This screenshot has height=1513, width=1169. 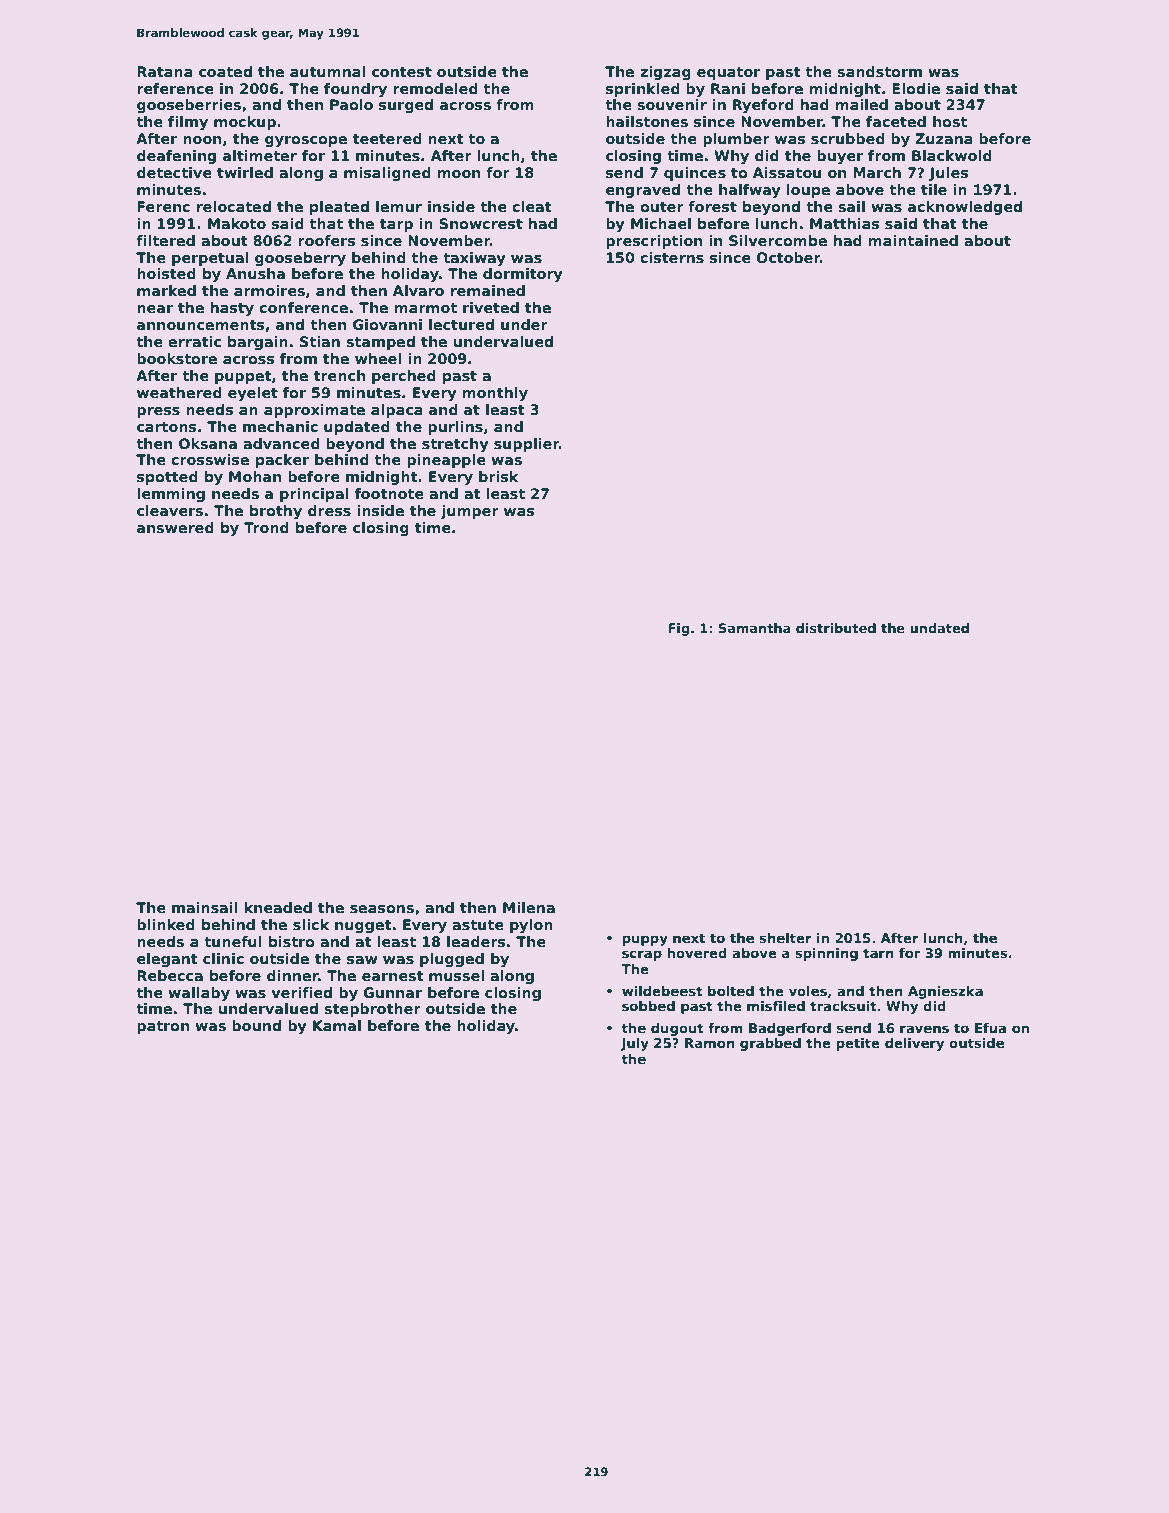 What do you see at coordinates (459, 174) in the screenshot?
I see `moon` at bounding box center [459, 174].
